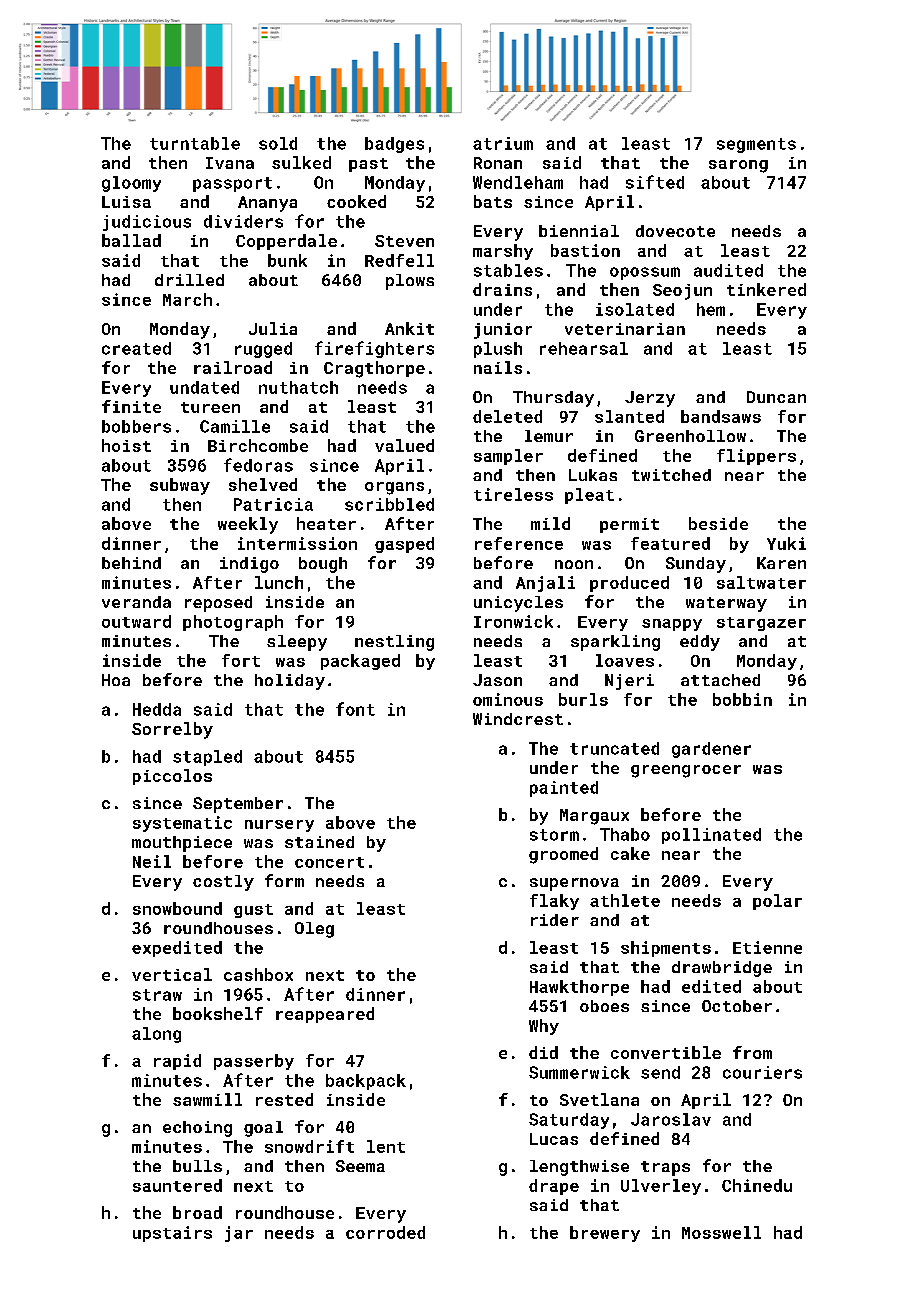 The height and width of the screenshot is (1316, 908). Describe the element at coordinates (756, 145) in the screenshot. I see `segments` at that location.
